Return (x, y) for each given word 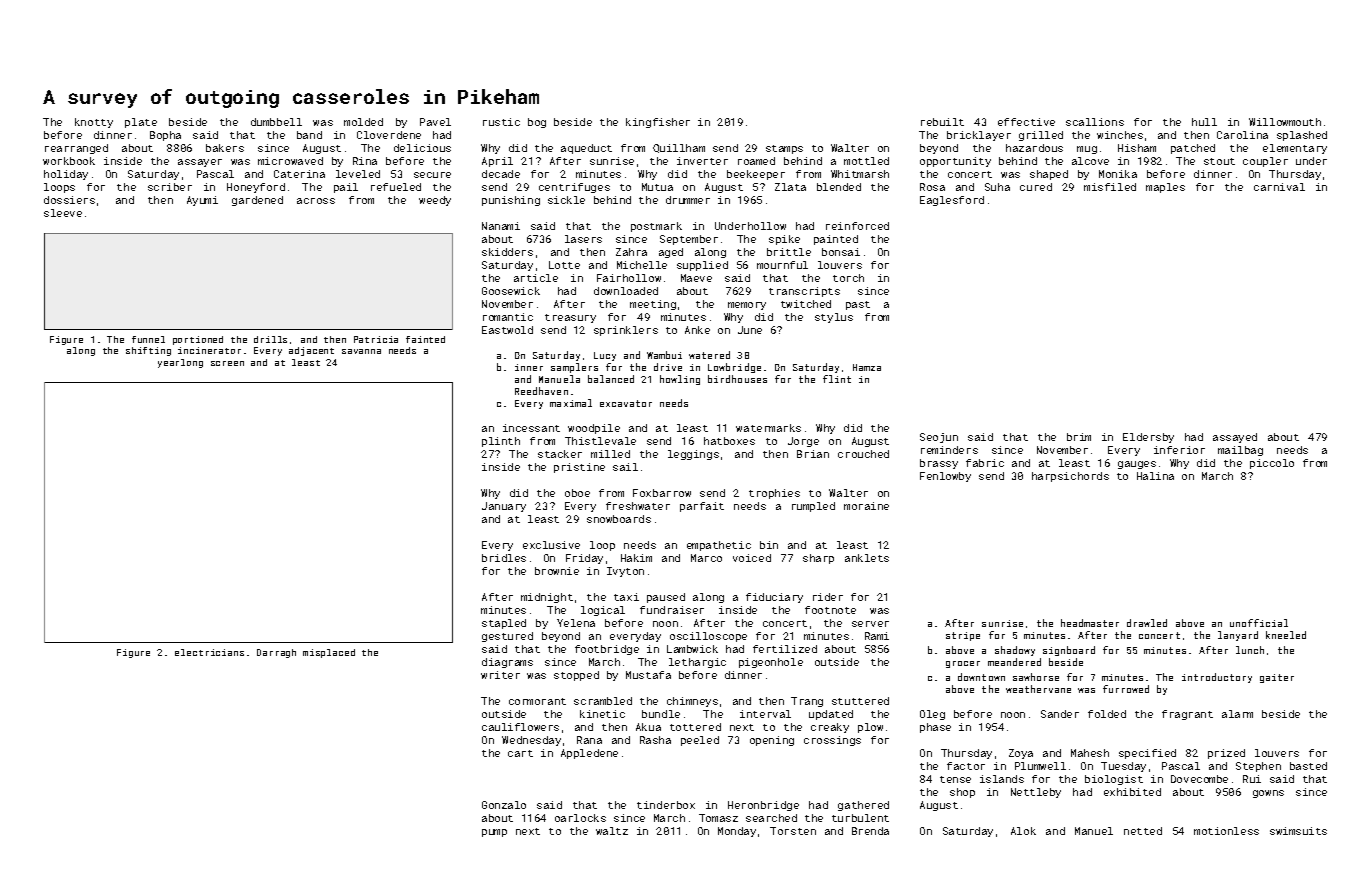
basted (1308, 766)
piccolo (1272, 464)
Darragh (276, 653)
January (504, 507)
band (309, 135)
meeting (653, 305)
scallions (1095, 122)
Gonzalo (504, 805)
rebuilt (942, 122)
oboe (577, 493)
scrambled (603, 701)
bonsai (841, 252)
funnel (148, 339)
